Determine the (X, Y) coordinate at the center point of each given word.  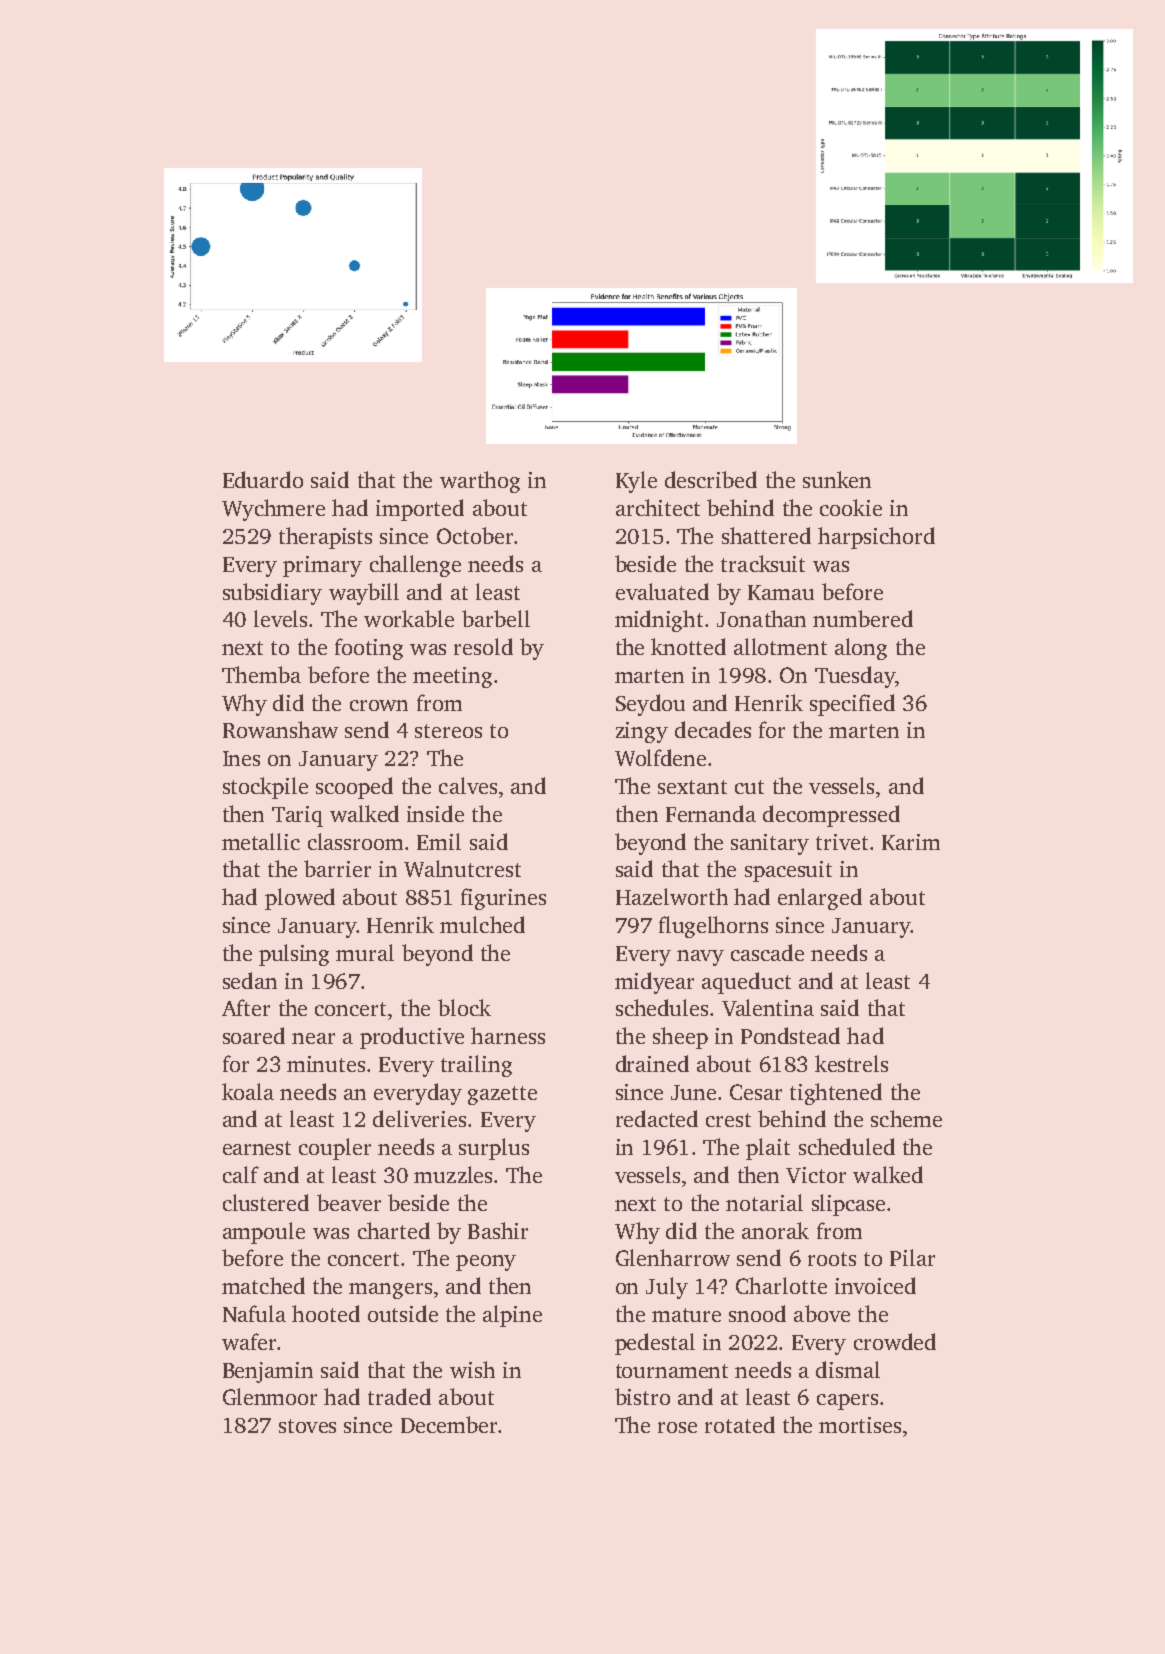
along (861, 649)
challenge (415, 566)
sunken (837, 479)
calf (241, 1174)
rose (677, 1427)
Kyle (636, 482)
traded (399, 1396)
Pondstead (790, 1035)
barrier (337, 868)
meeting (452, 677)
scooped (354, 788)
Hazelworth (672, 896)
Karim (911, 842)
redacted (657, 1118)
